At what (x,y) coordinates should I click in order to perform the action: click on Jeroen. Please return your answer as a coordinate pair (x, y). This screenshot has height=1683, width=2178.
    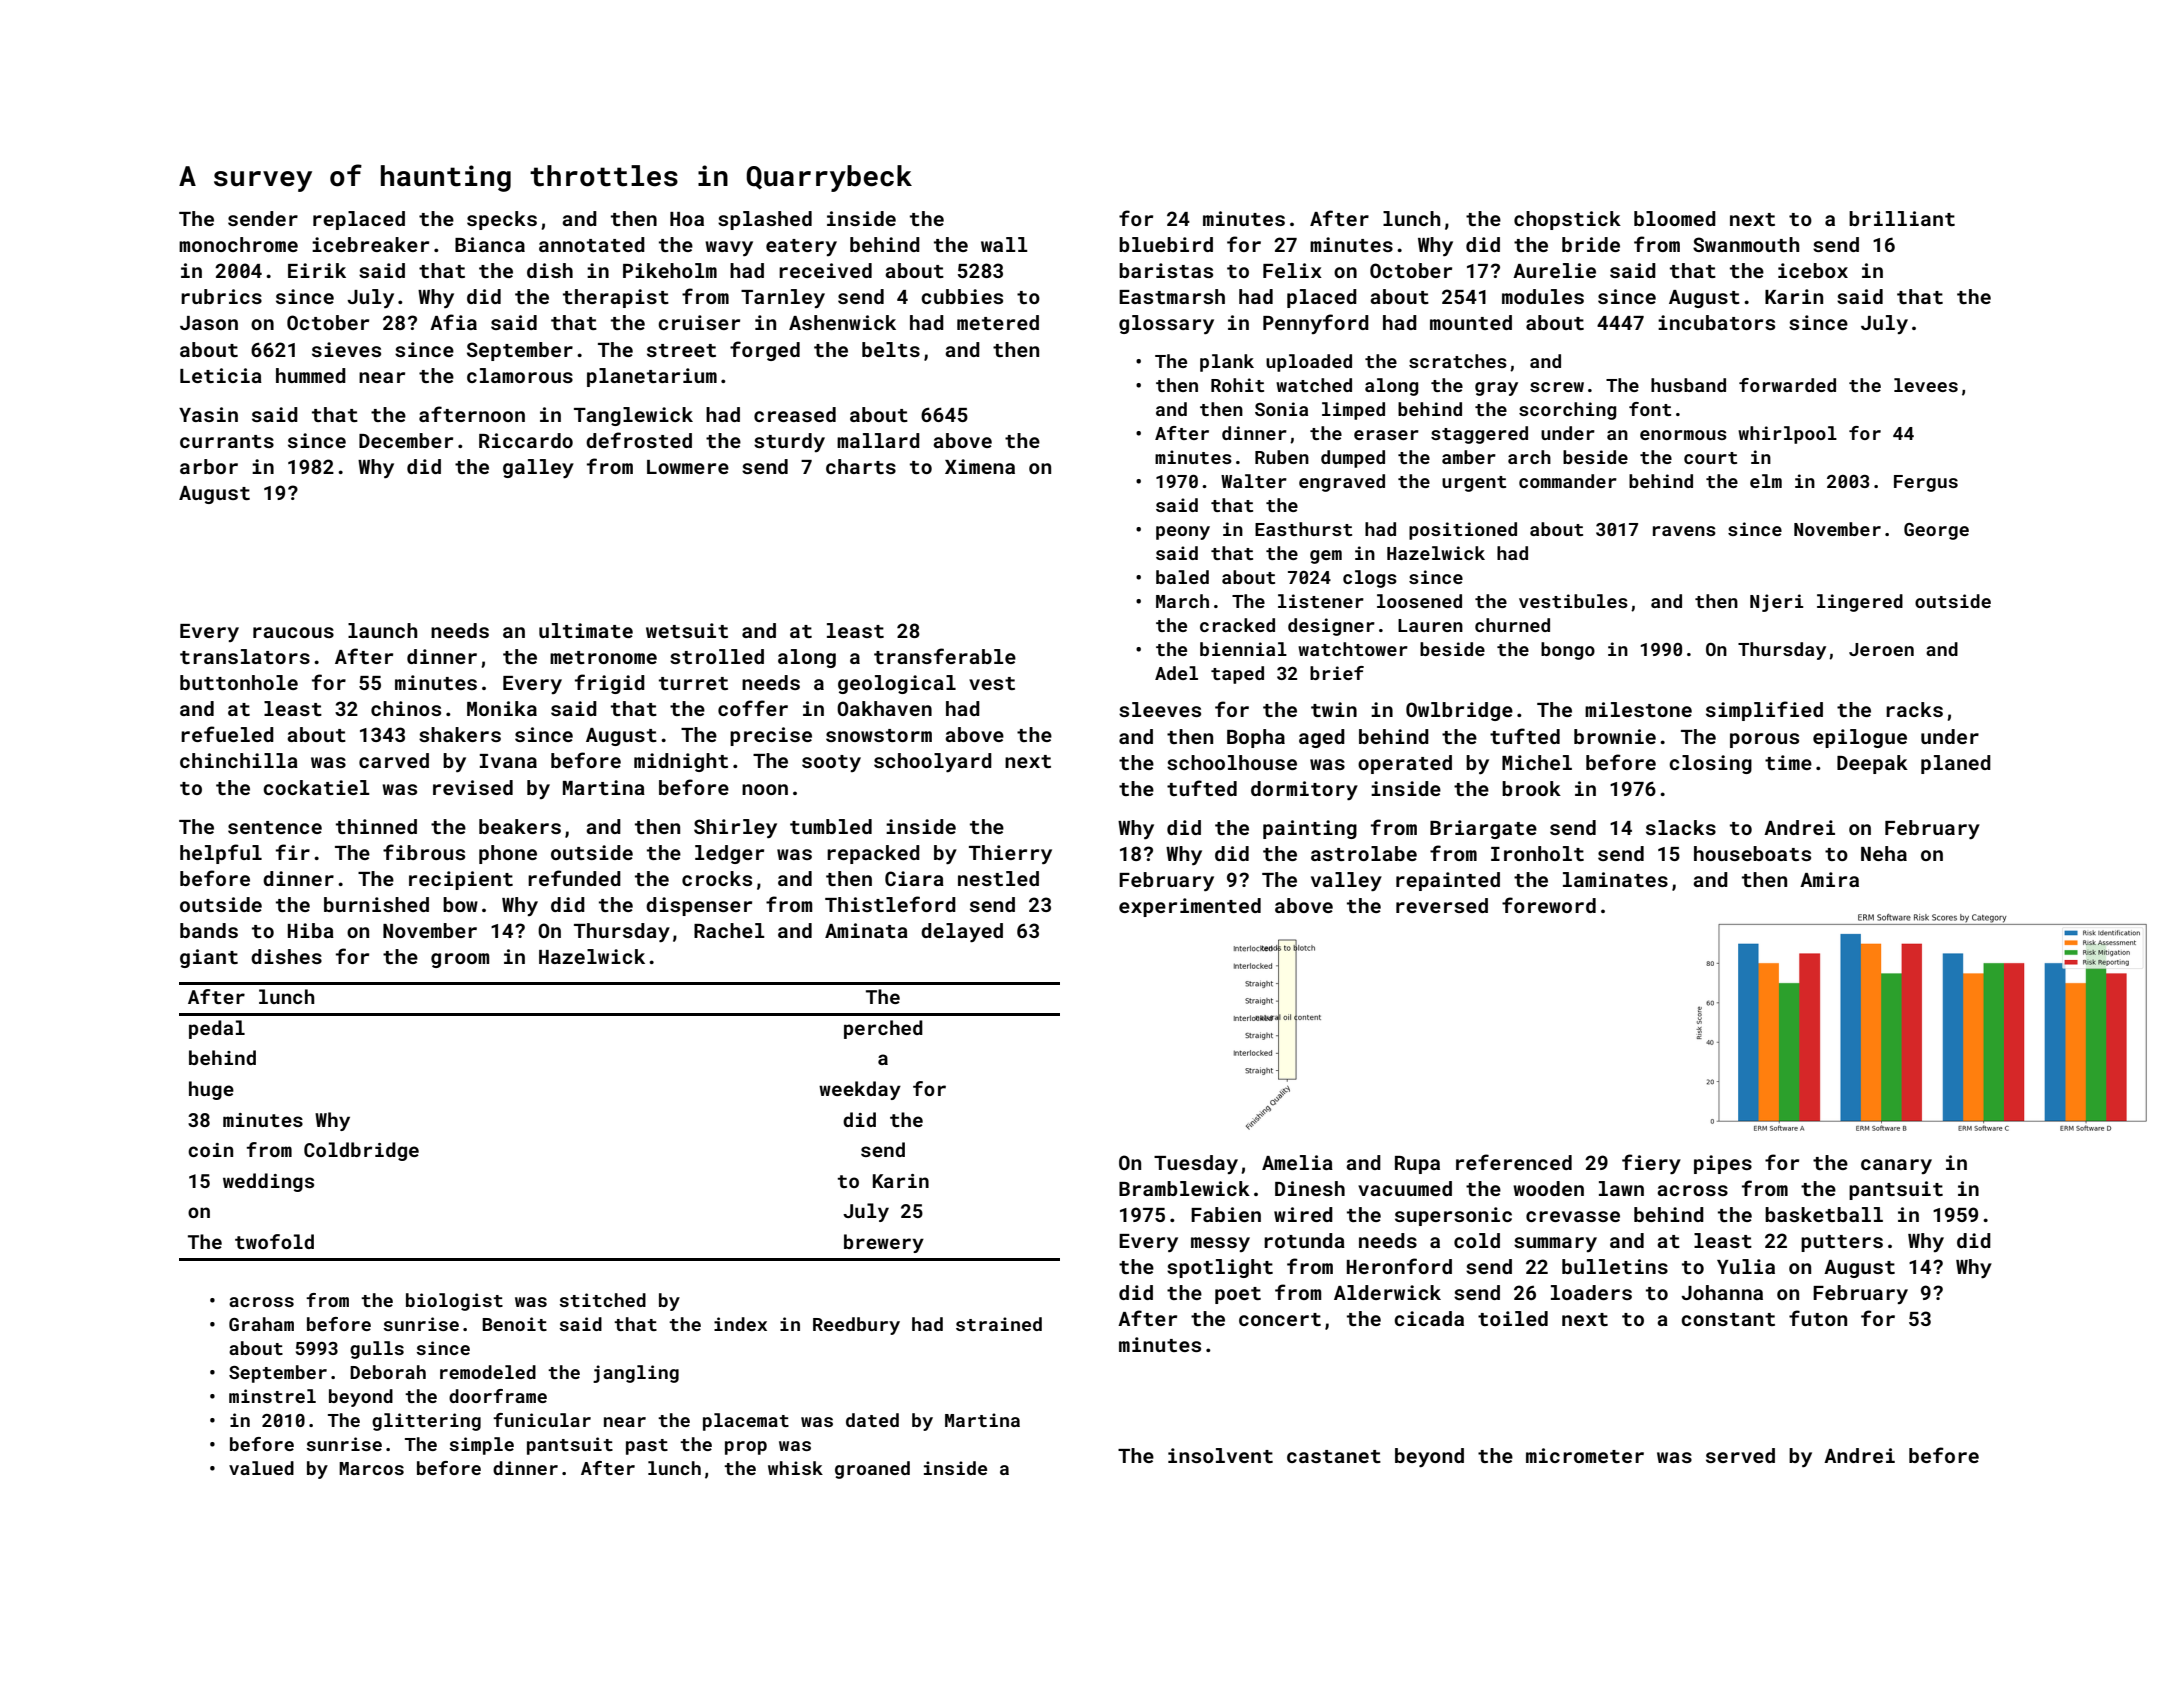
    Looking at the image, I should click on (1881, 649).
